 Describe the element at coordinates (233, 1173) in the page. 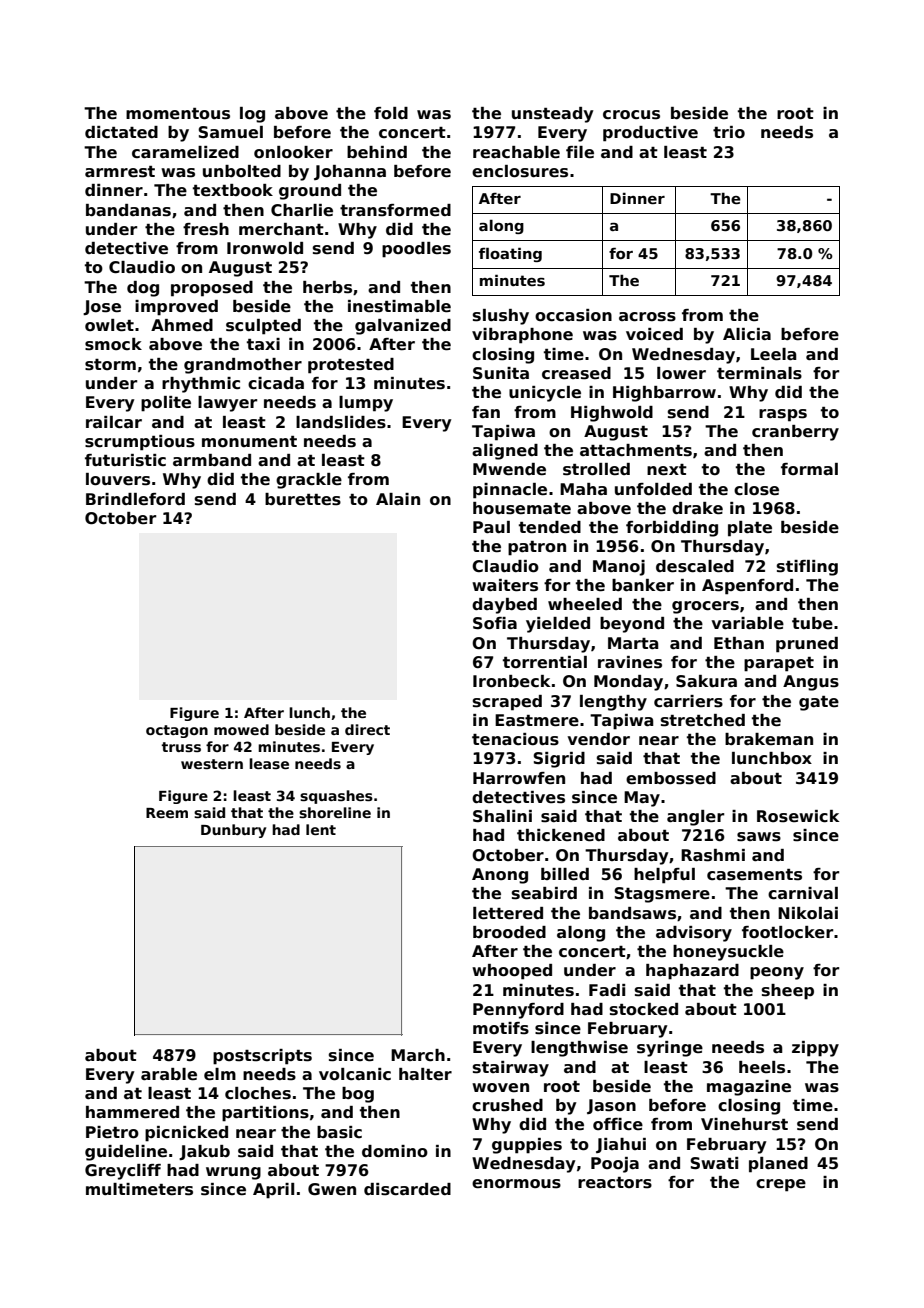

I see `wrung` at that location.
